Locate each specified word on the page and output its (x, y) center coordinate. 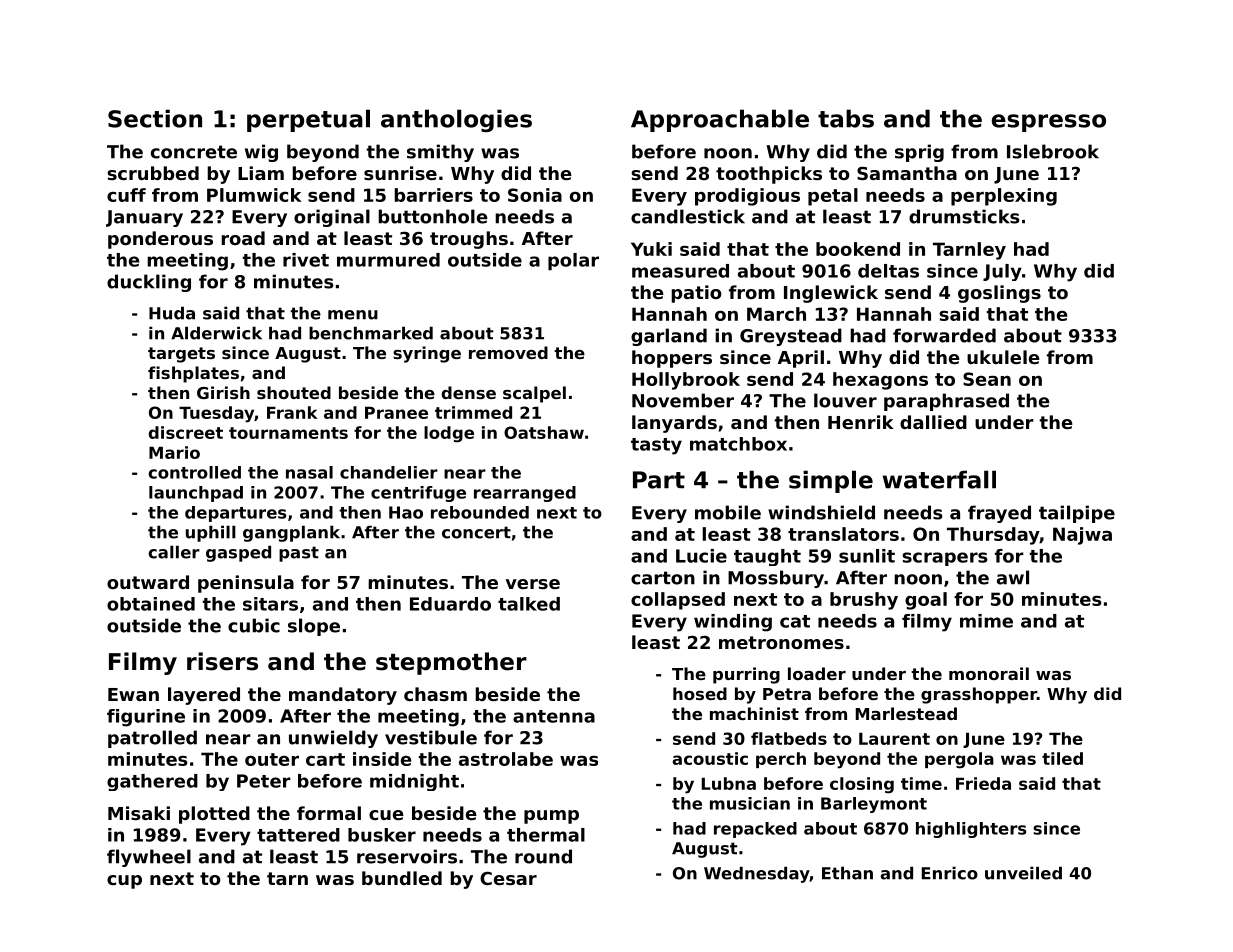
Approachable (720, 120)
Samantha (907, 173)
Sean (987, 379)
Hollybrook (686, 381)
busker (382, 835)
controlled (194, 472)
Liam (261, 173)
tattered (298, 835)
